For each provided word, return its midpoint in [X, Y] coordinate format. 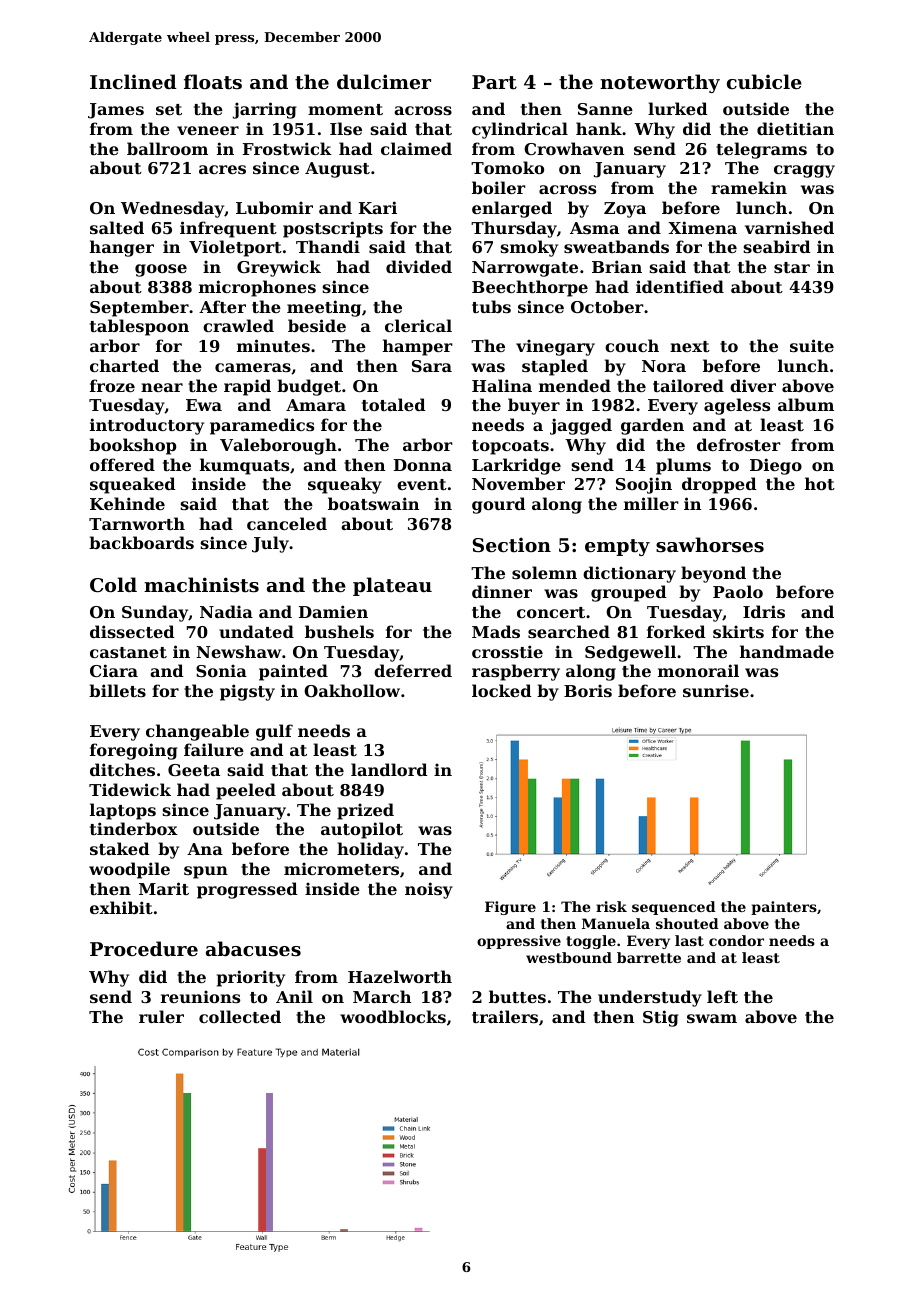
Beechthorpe [530, 288]
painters [784, 908]
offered [122, 464]
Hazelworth [400, 976]
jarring [265, 110]
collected [240, 1016]
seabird [777, 246]
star [792, 267]
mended [575, 385]
